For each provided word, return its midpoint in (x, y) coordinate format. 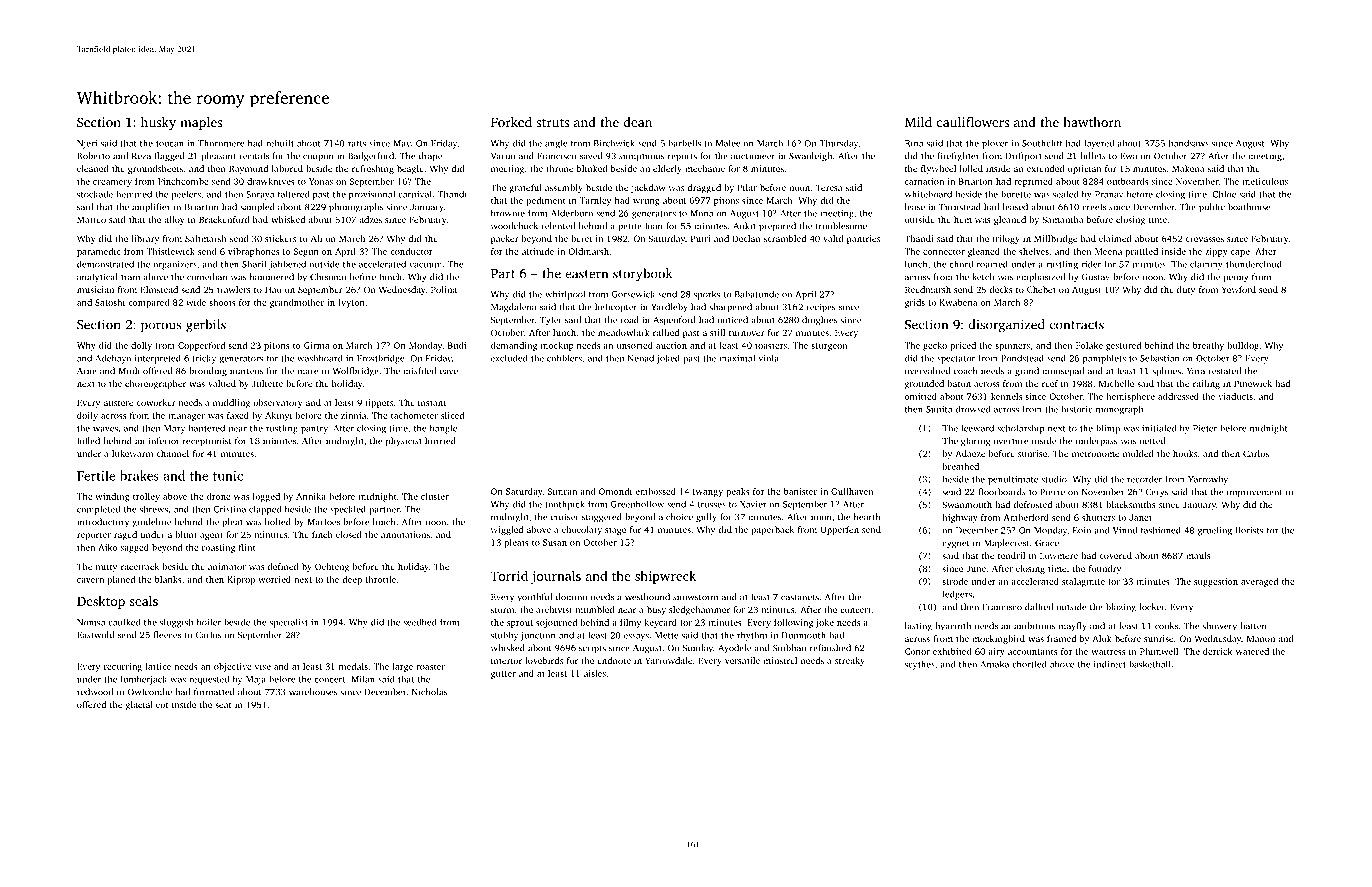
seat (223, 705)
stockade (95, 194)
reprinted (1033, 182)
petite (630, 227)
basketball (1150, 664)
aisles (595, 673)
